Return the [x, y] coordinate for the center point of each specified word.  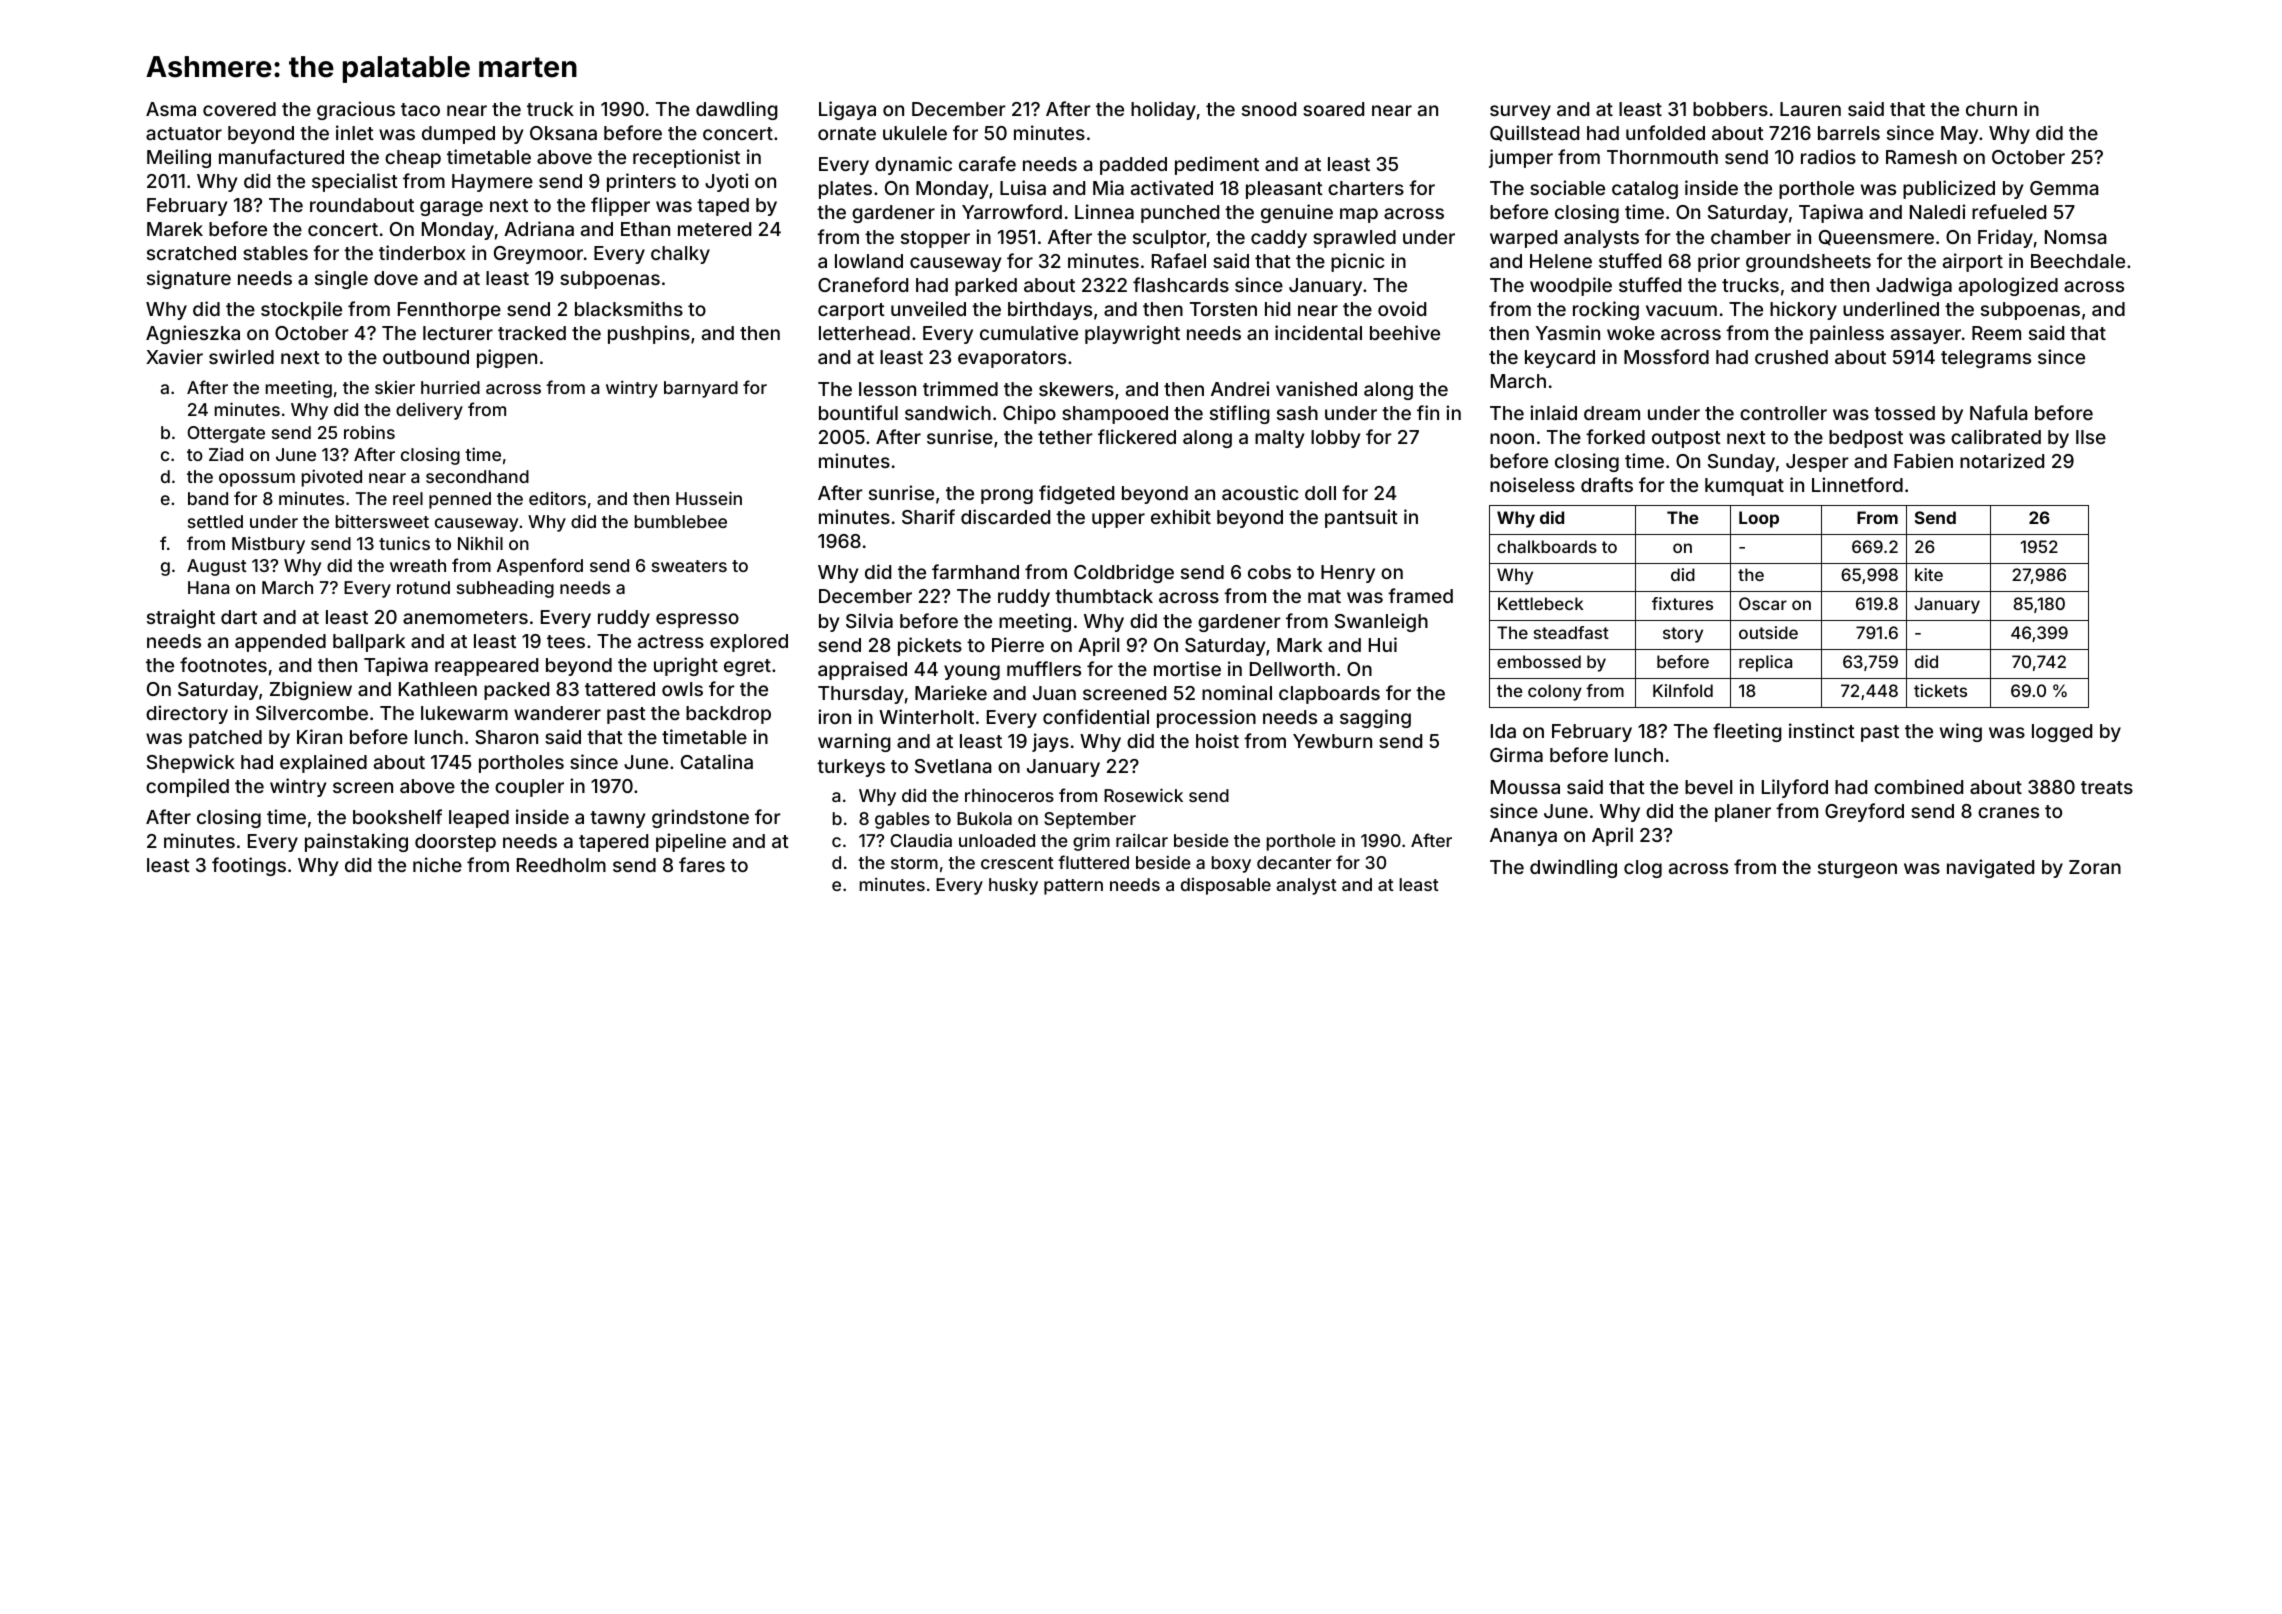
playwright [1132, 334]
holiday [1163, 110]
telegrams [1986, 359]
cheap [413, 159]
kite [1929, 574]
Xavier [174, 356]
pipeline [691, 842]
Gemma [2064, 188]
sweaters [689, 566]
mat [1324, 596]
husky [1013, 886]
